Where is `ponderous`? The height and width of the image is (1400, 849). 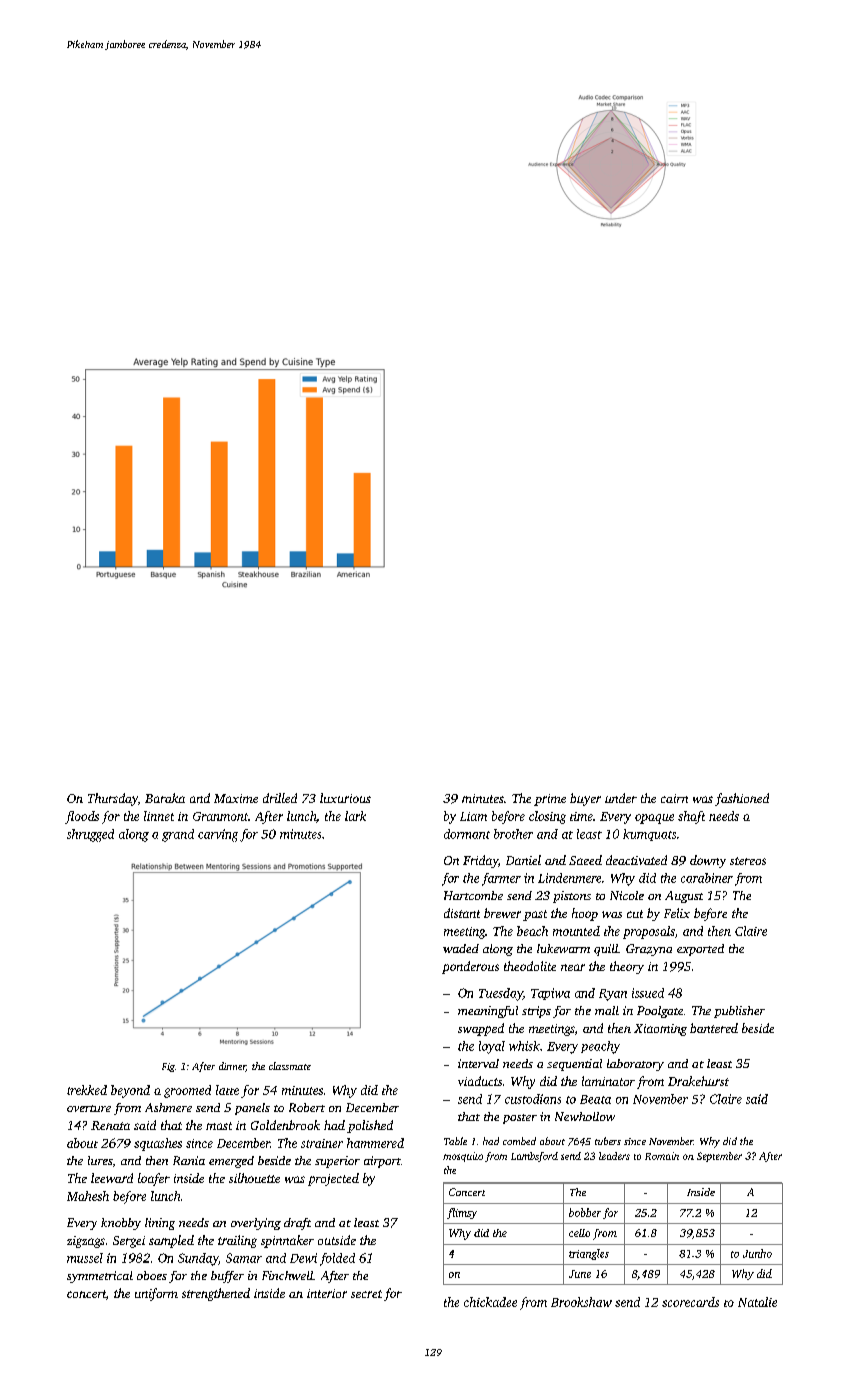
ponderous is located at coordinates (470, 967).
